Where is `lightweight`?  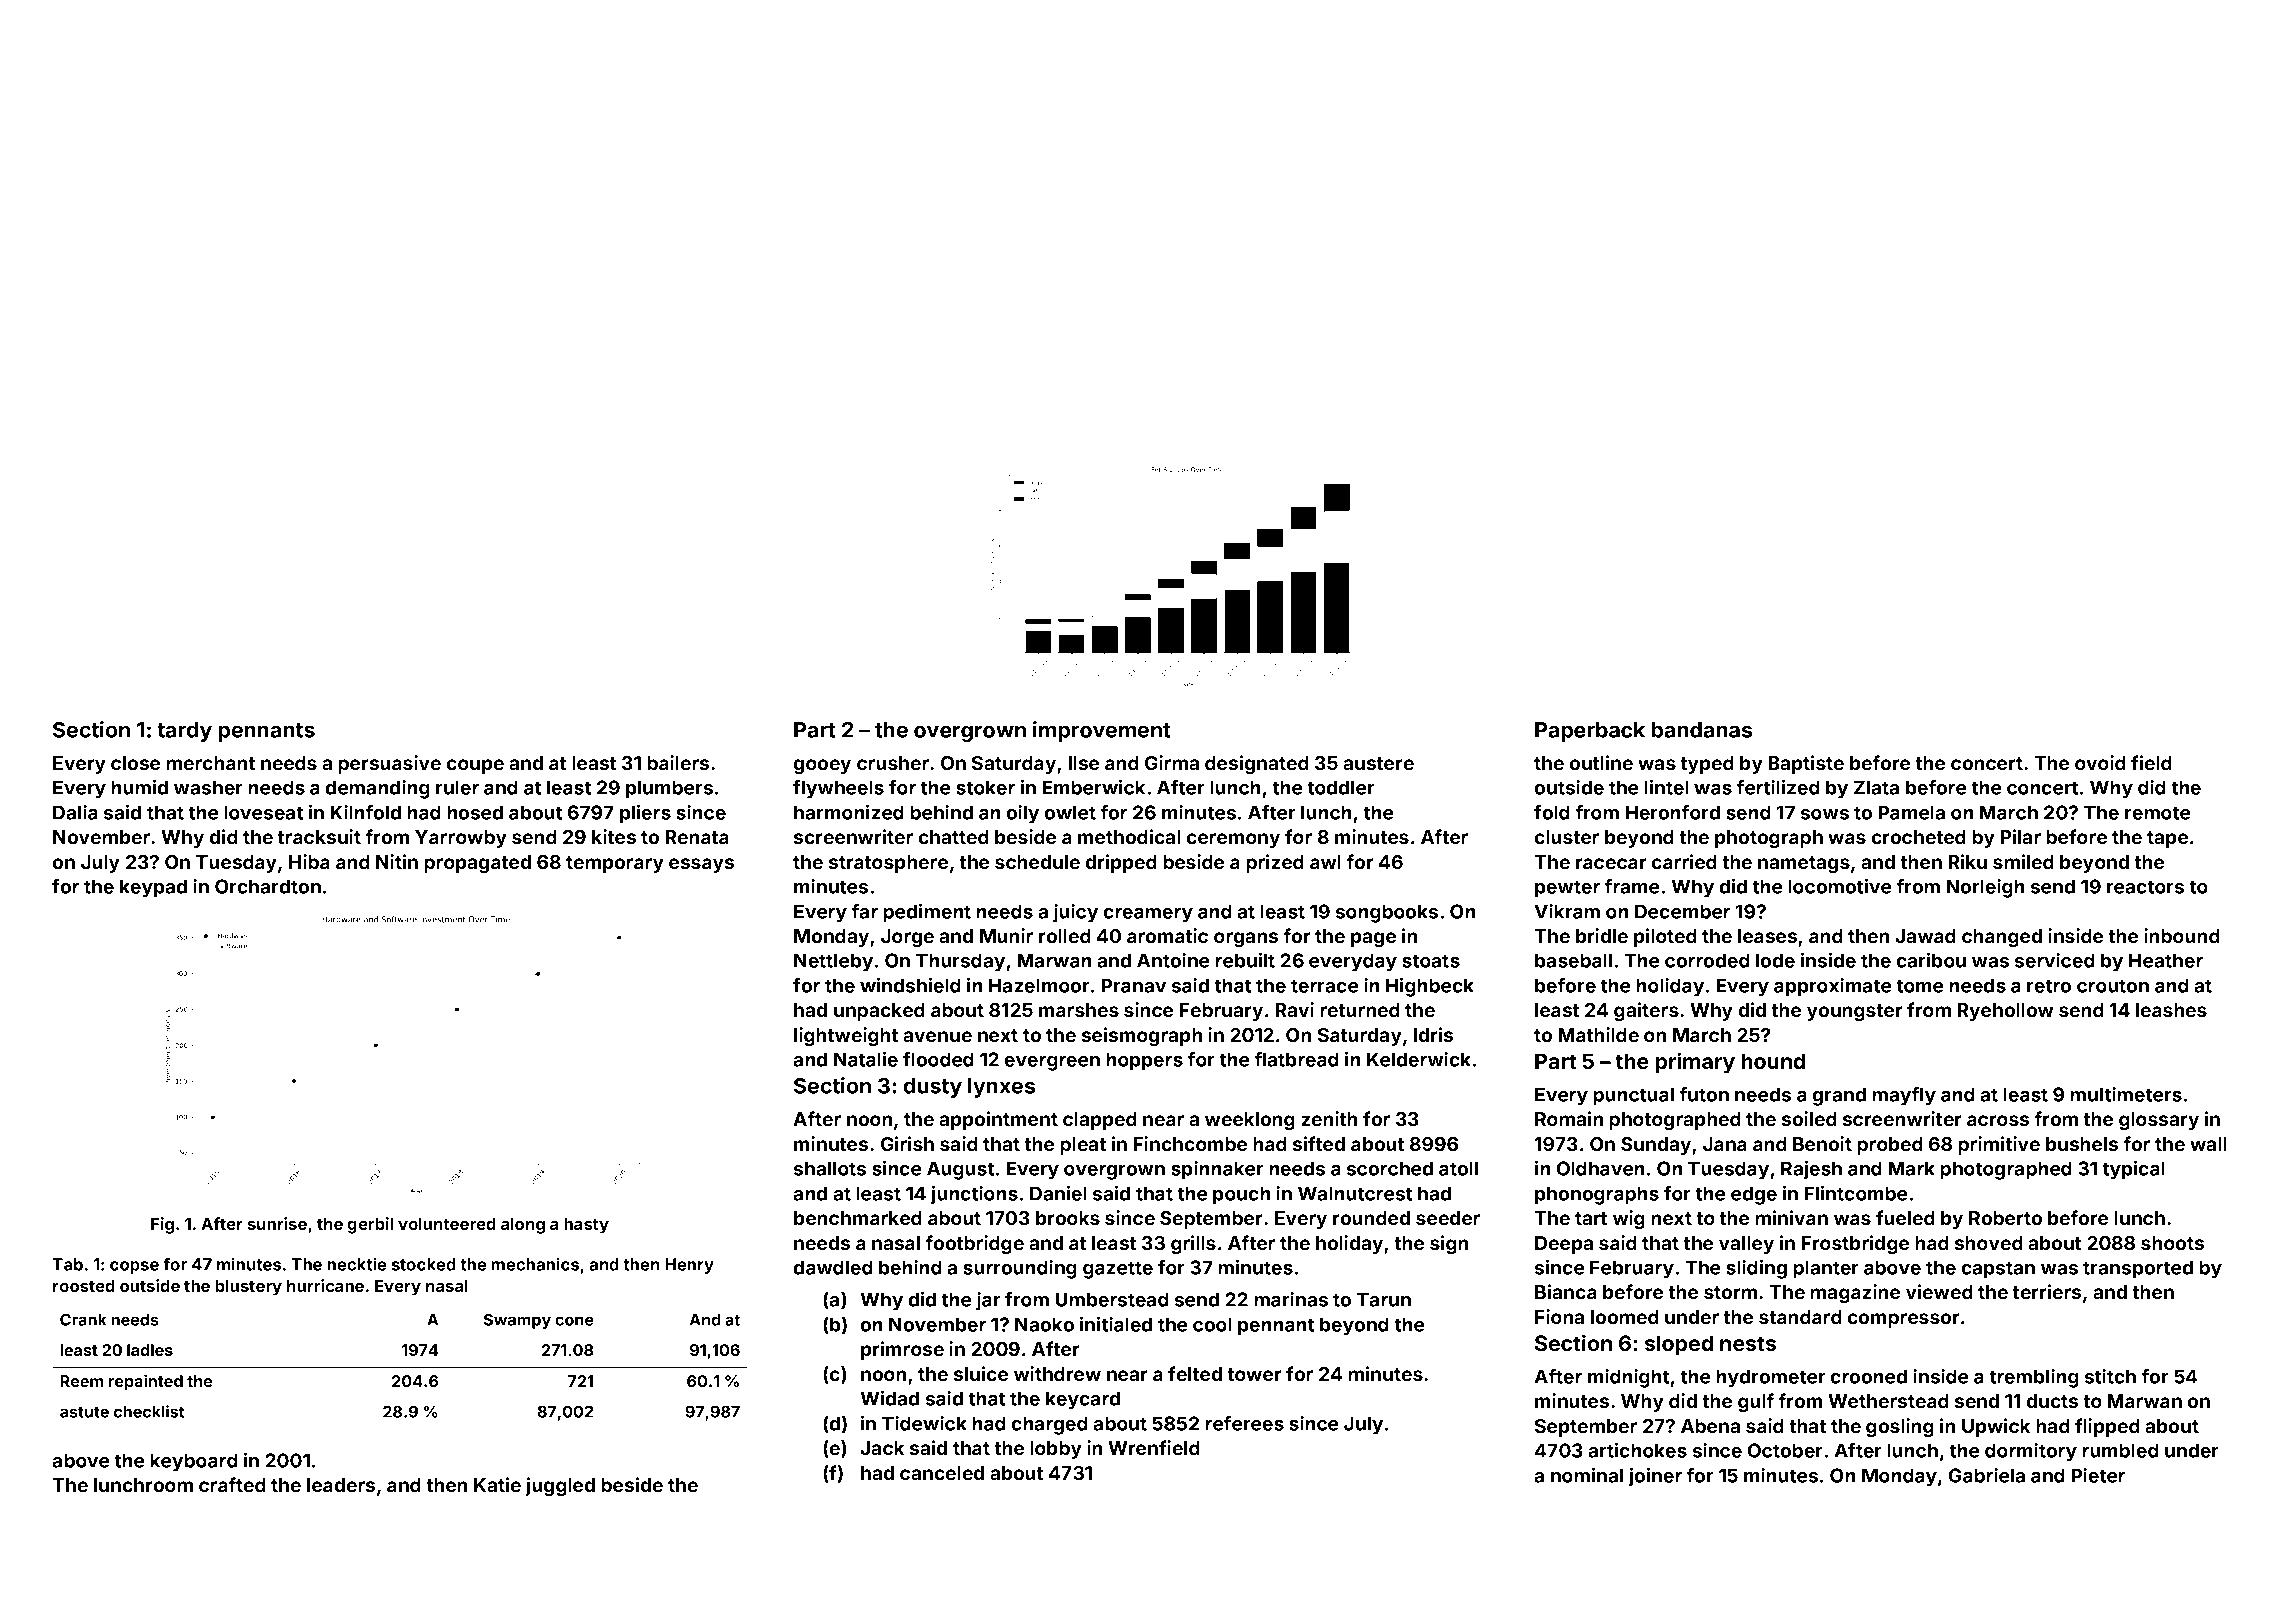 lightweight is located at coordinates (846, 1036).
